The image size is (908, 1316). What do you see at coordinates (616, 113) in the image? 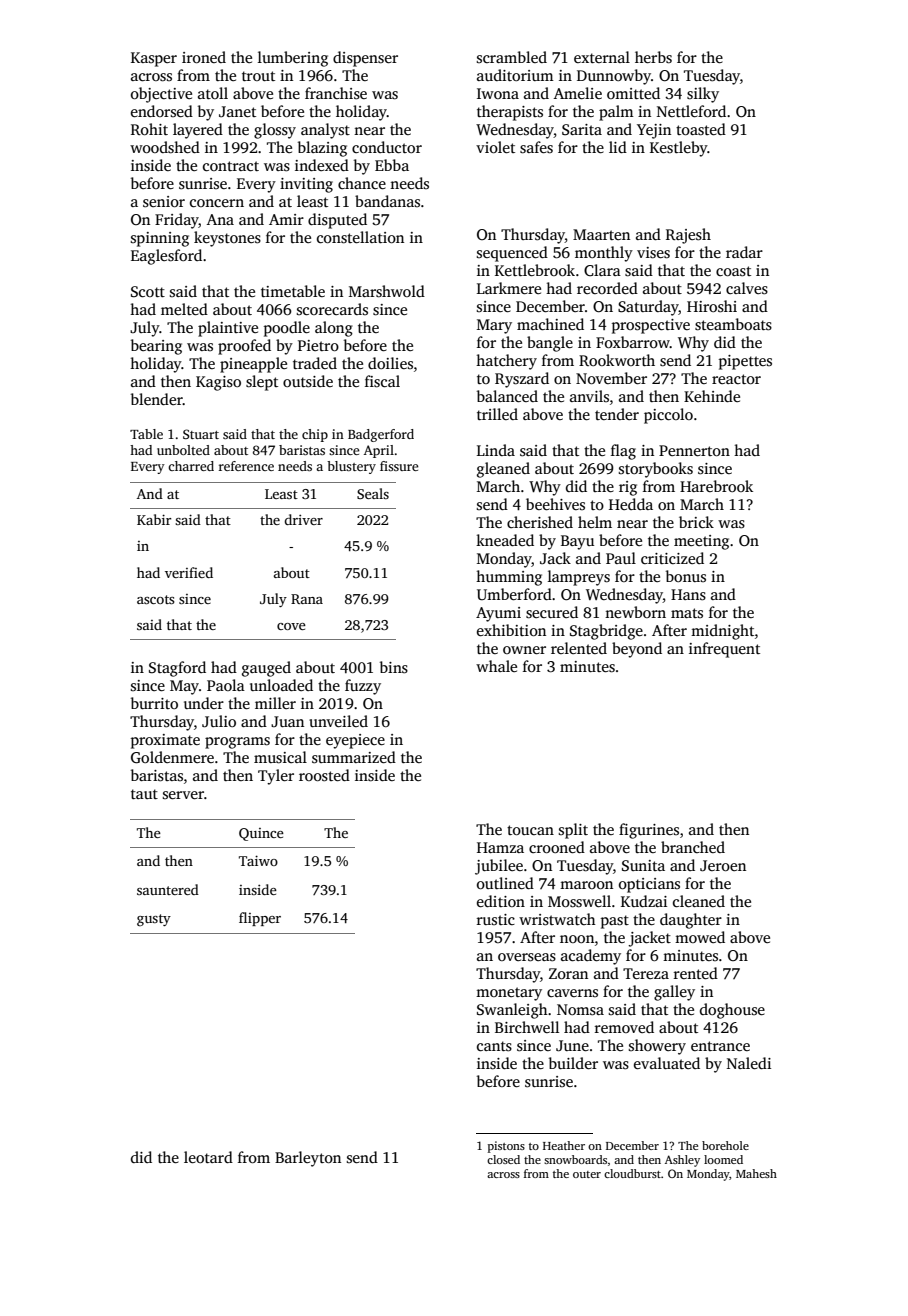
I see `palm` at bounding box center [616, 113].
